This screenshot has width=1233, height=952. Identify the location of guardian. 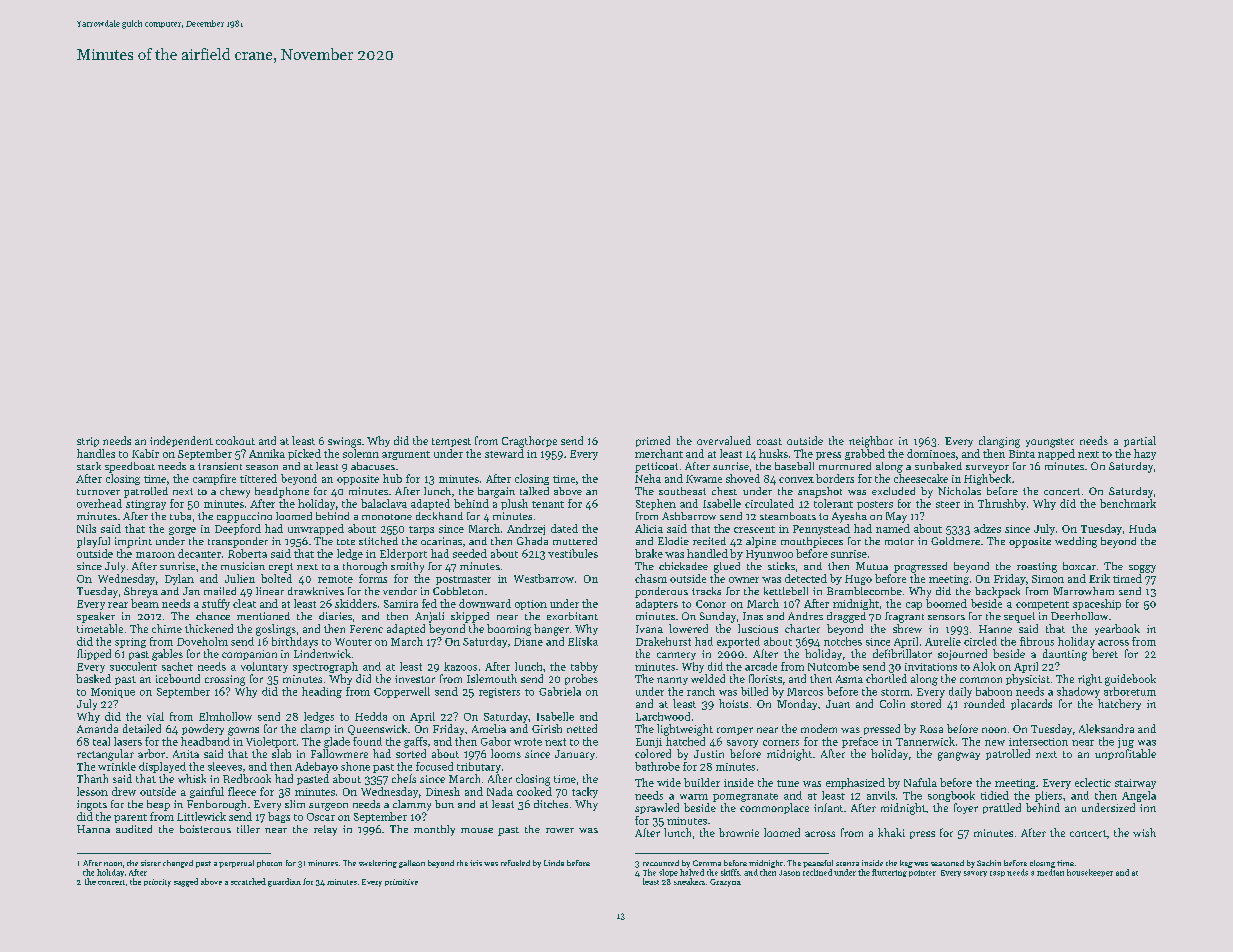
(284, 882).
